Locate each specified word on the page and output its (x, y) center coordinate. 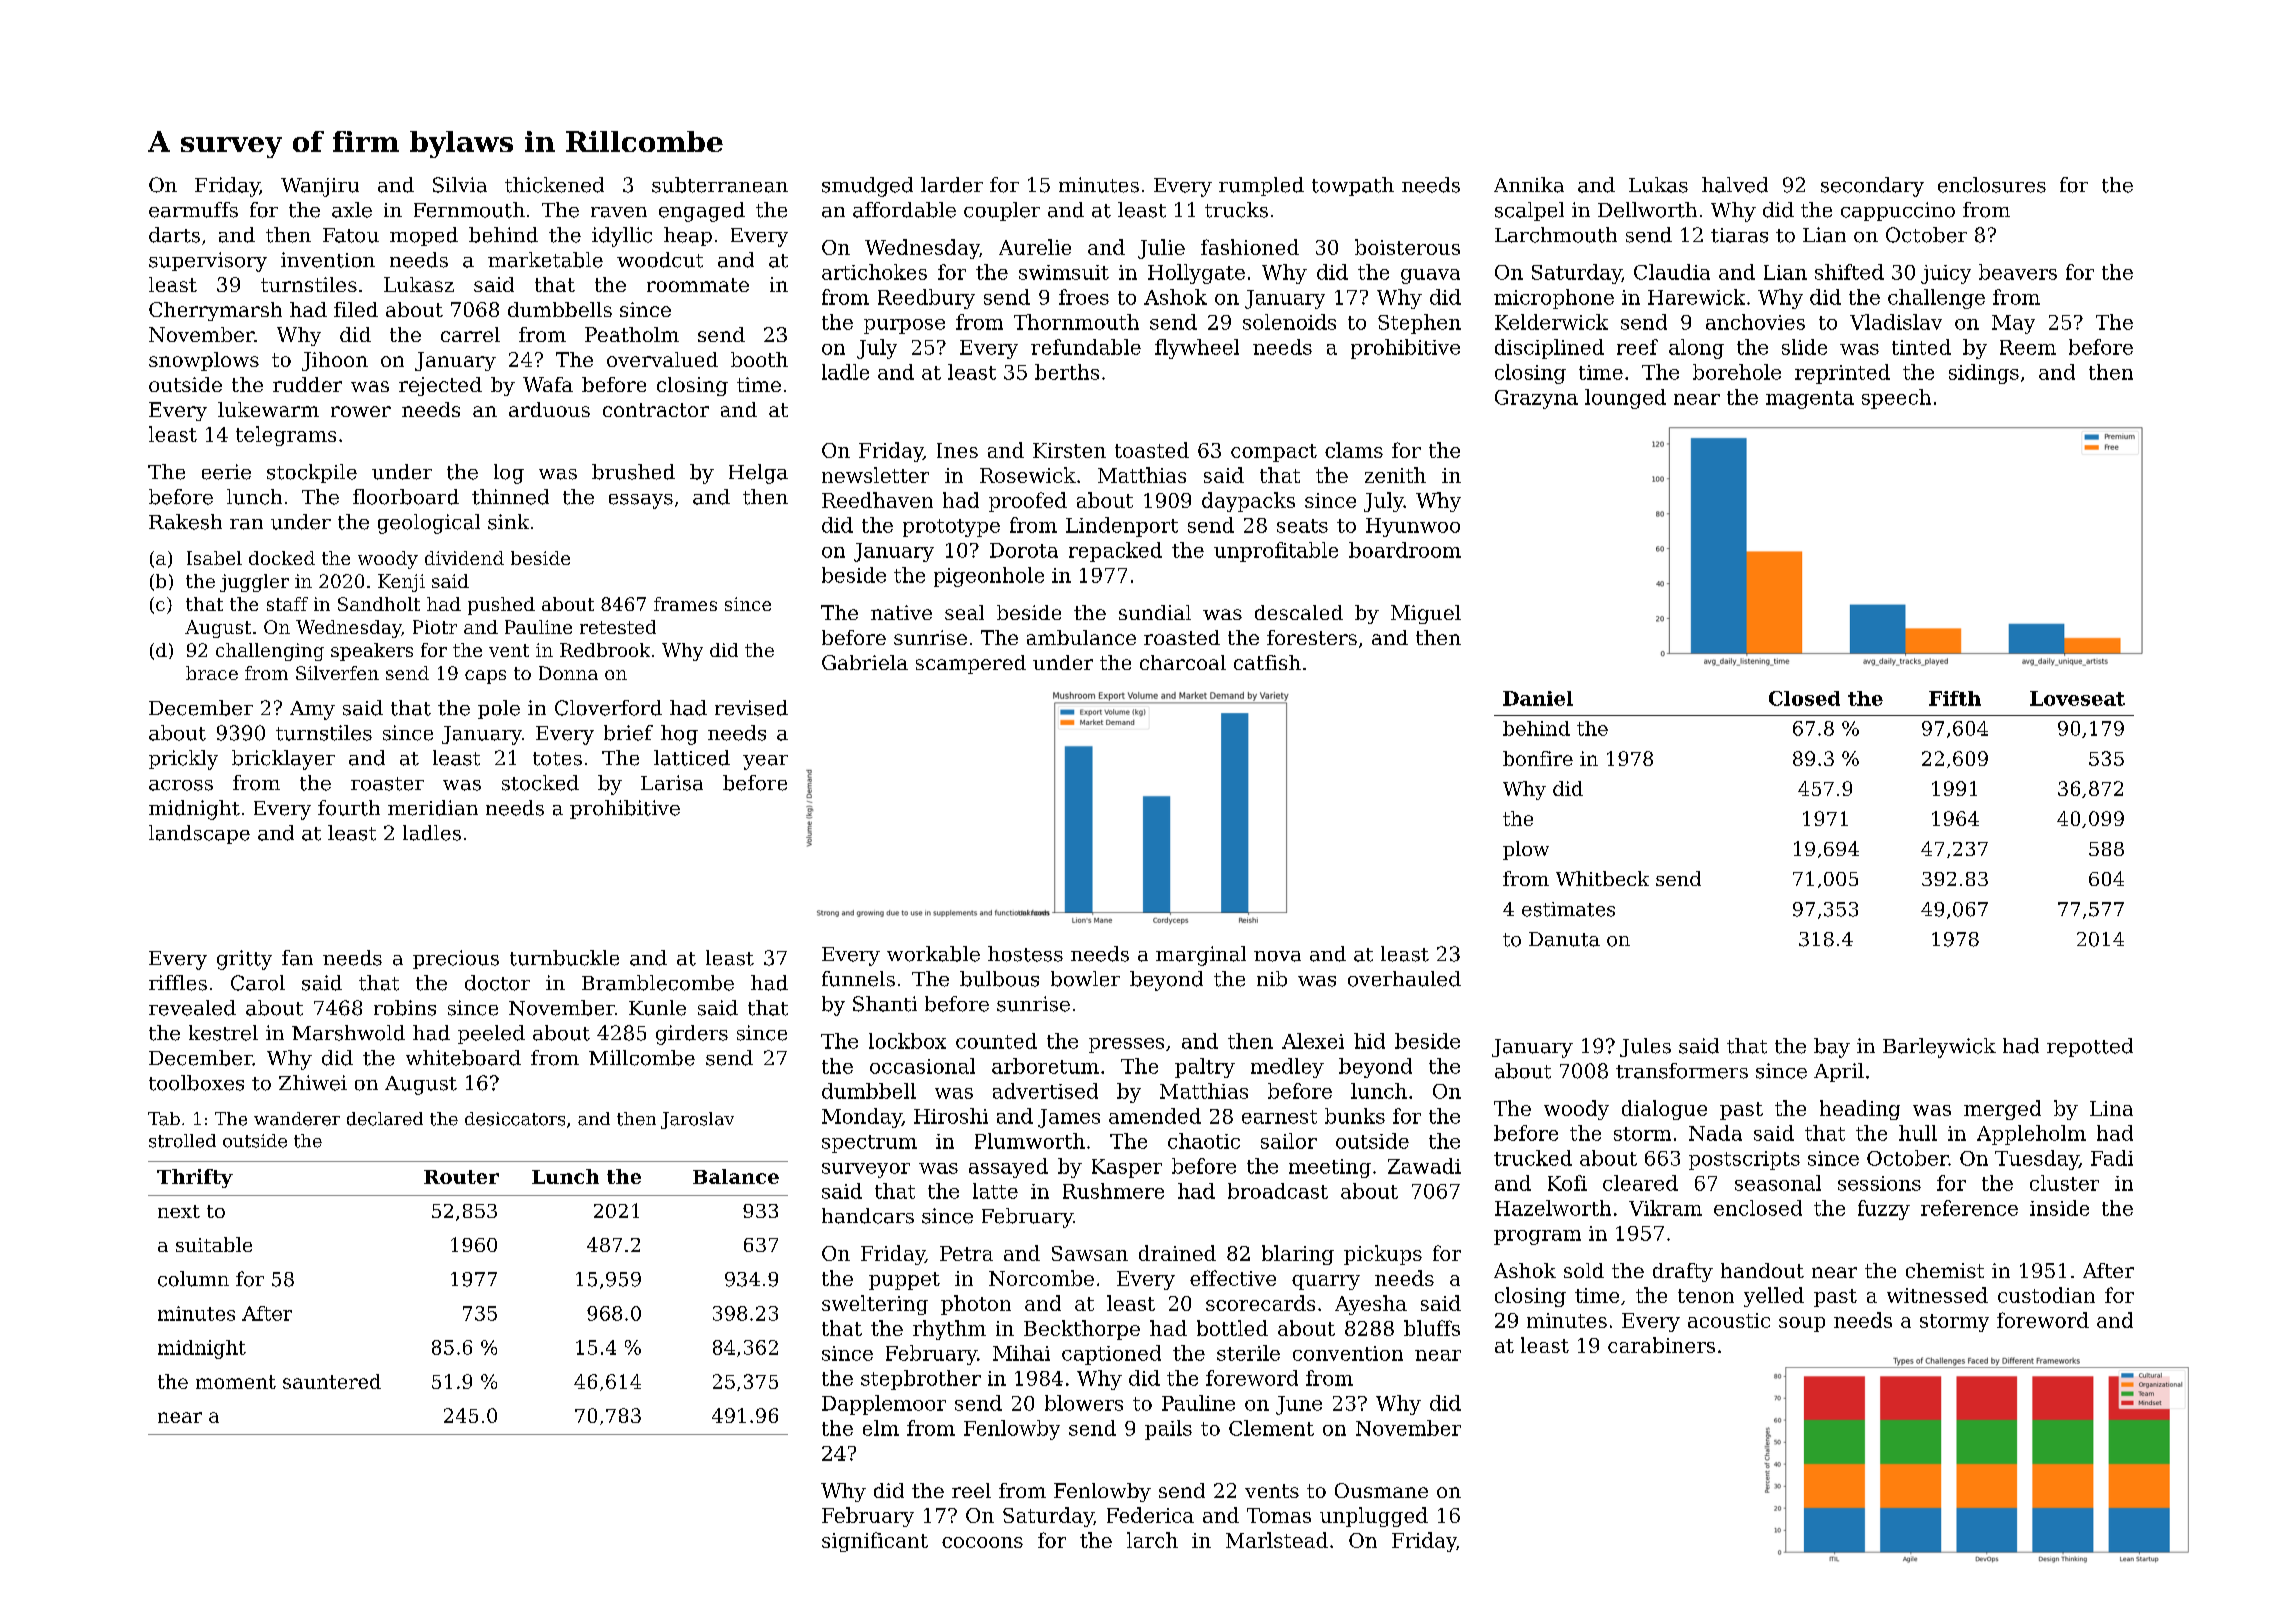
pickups (1383, 1255)
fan (297, 958)
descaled (1299, 612)
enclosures (1992, 185)
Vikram (1665, 1208)
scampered (971, 664)
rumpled (1261, 186)
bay (1832, 1048)
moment (236, 1382)
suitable (214, 1244)
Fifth (1955, 698)
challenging (270, 652)
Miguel (1426, 614)
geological (429, 524)
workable (933, 954)
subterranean (720, 185)
